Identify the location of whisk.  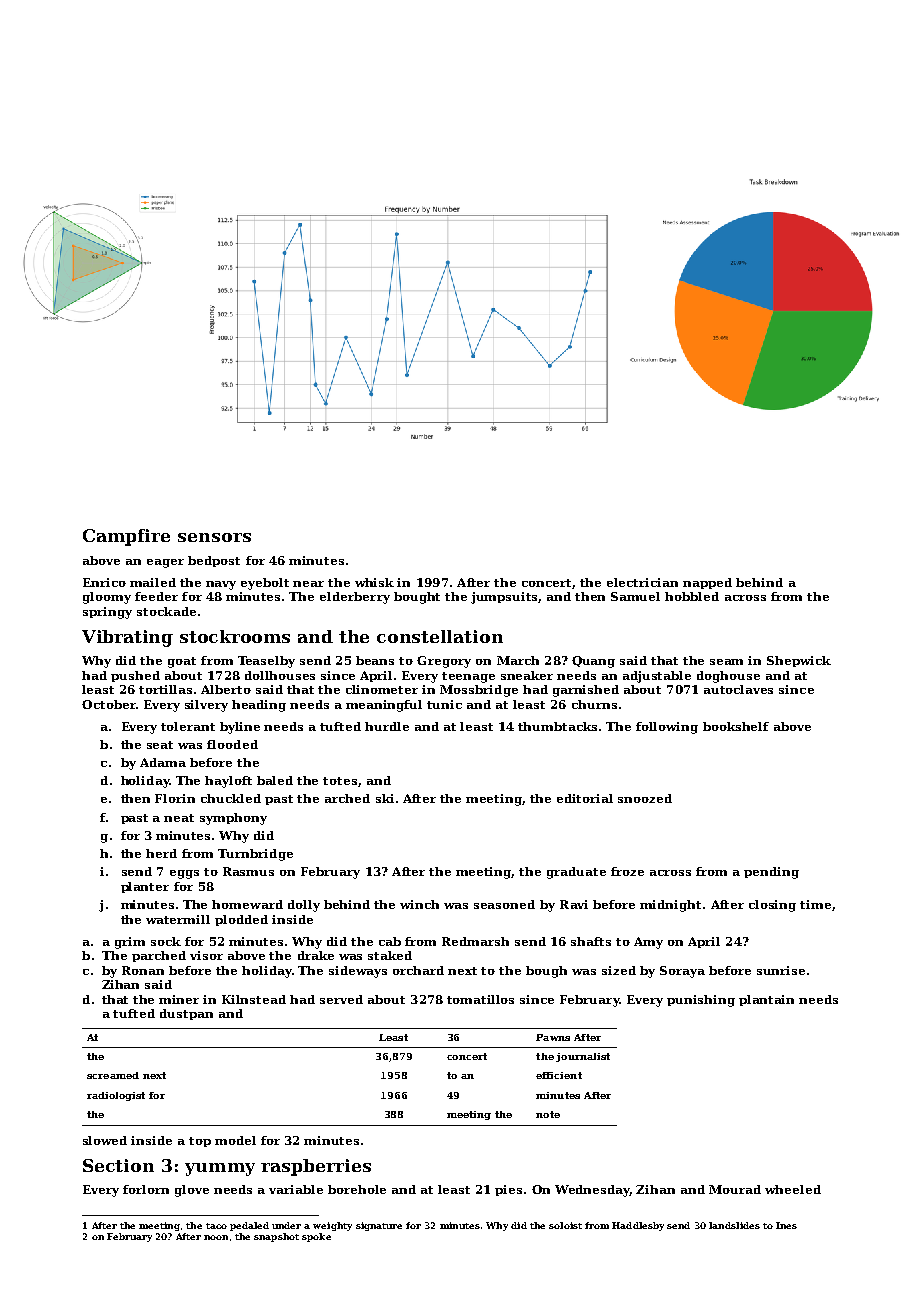
(374, 582).
